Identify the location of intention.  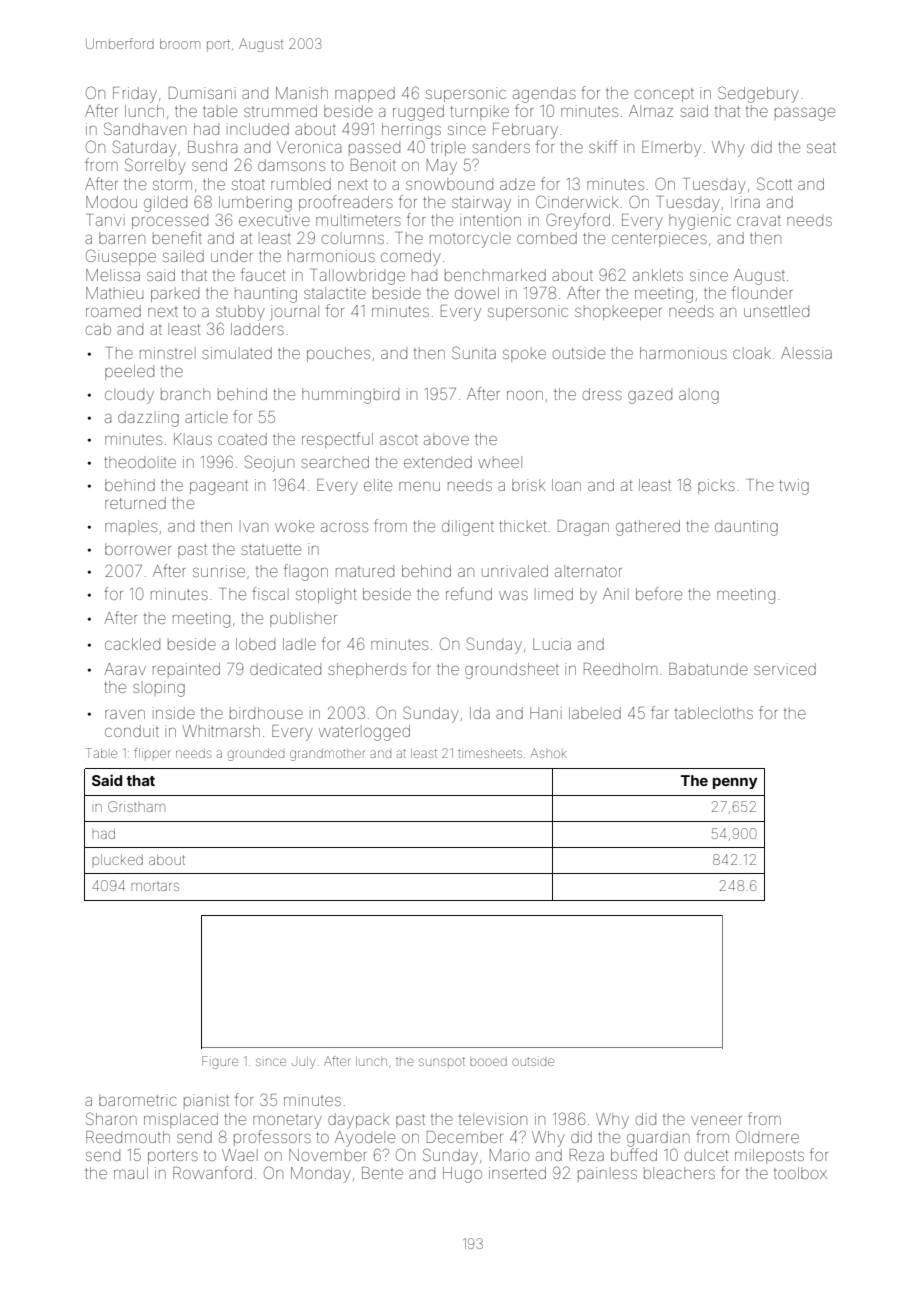
(490, 220).
